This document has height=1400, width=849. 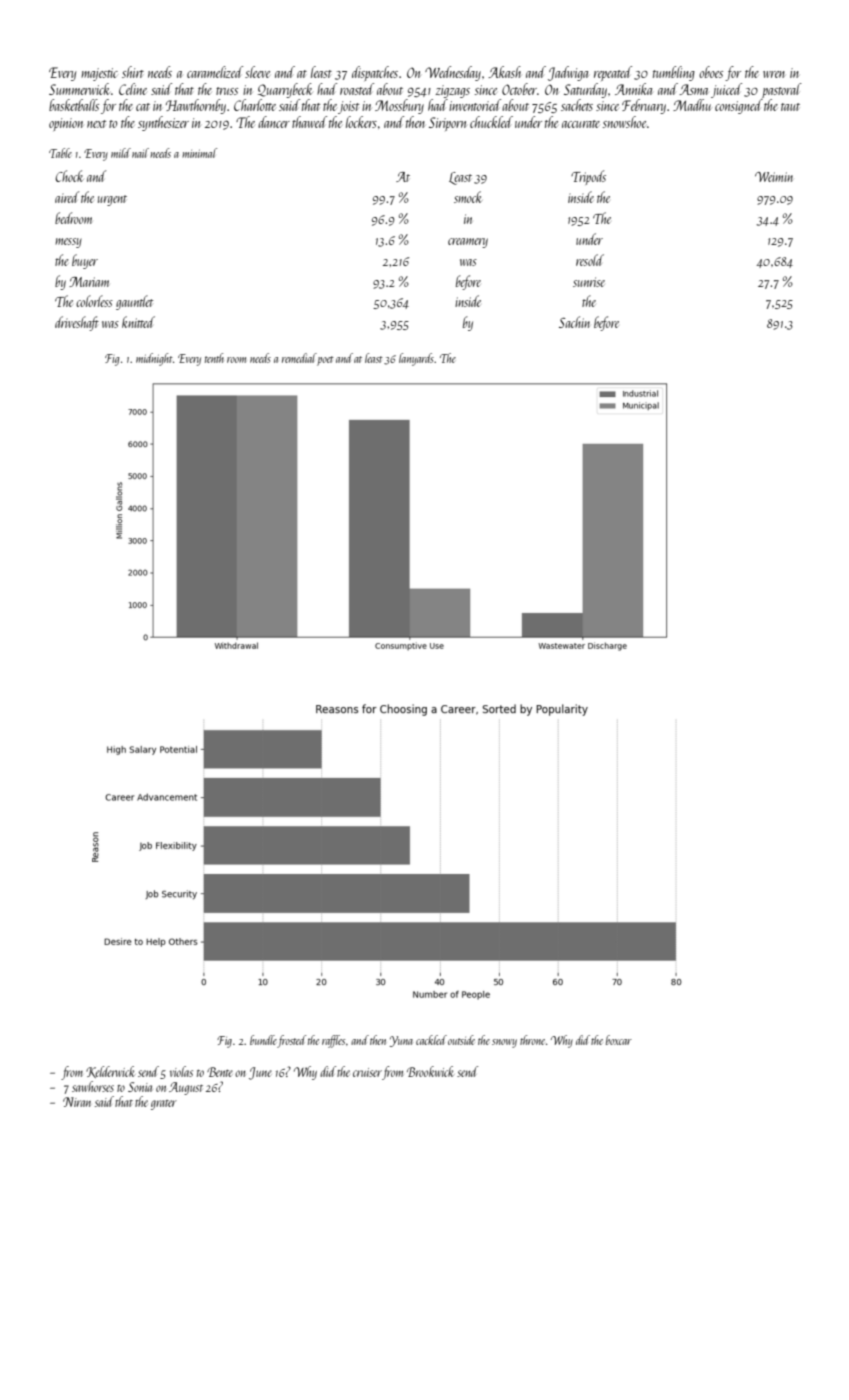 What do you see at coordinates (375, 73) in the document?
I see `dispatches` at bounding box center [375, 73].
